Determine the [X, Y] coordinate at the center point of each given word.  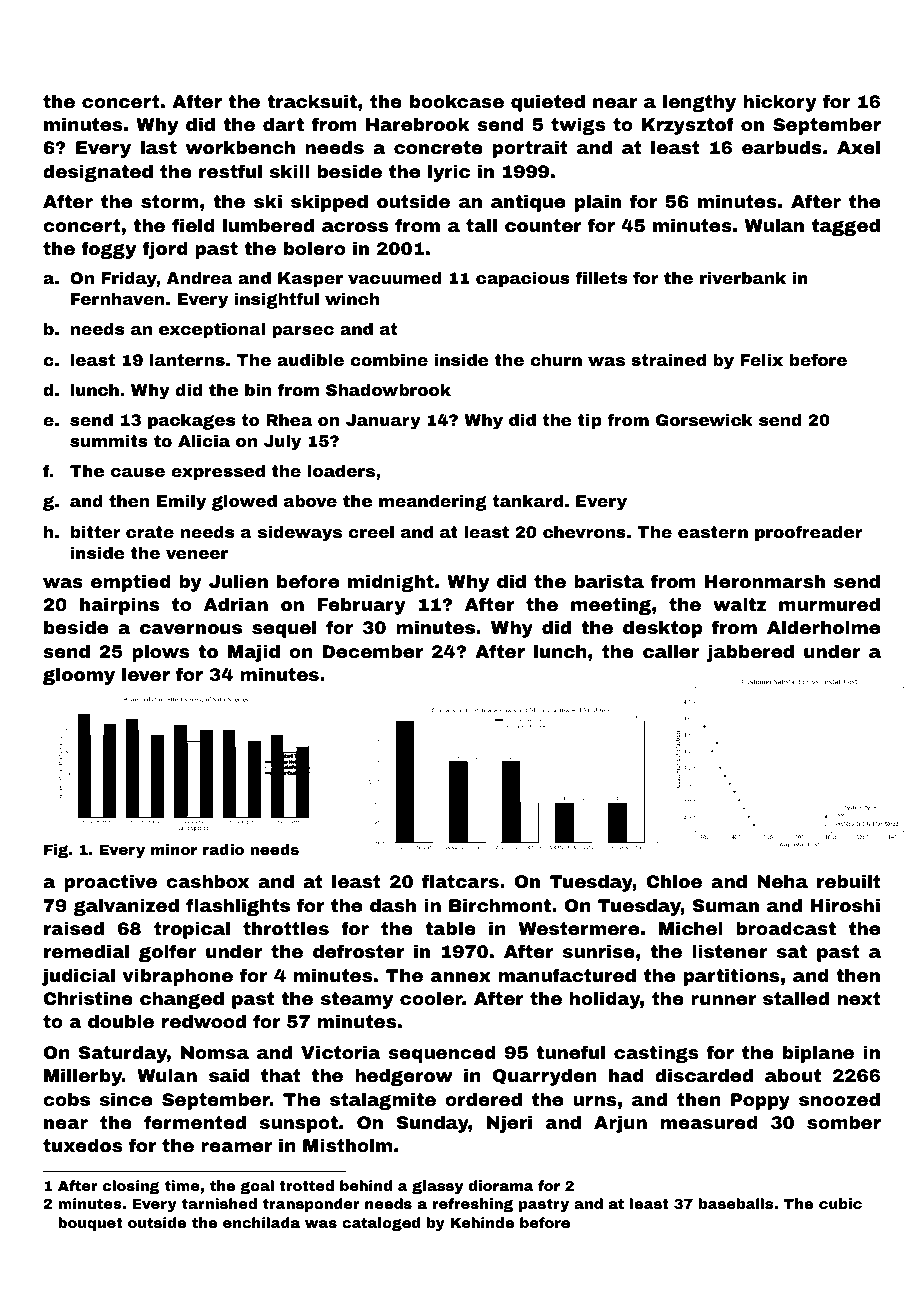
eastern [713, 532]
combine [389, 360]
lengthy [699, 103]
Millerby [83, 1077]
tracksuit [312, 101]
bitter [95, 532]
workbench [240, 147]
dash [393, 905]
